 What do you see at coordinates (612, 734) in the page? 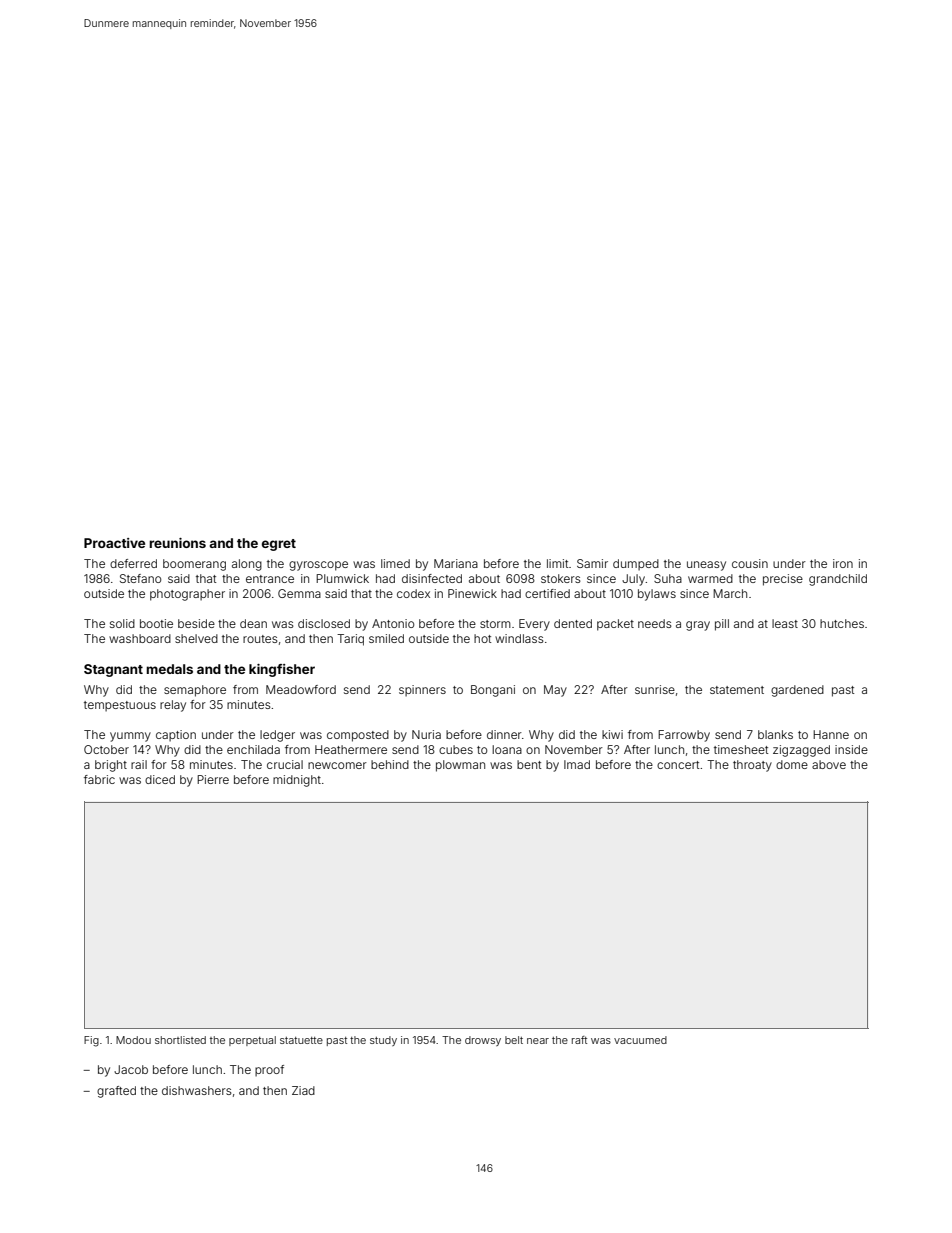
I see `kiwi` at bounding box center [612, 734].
